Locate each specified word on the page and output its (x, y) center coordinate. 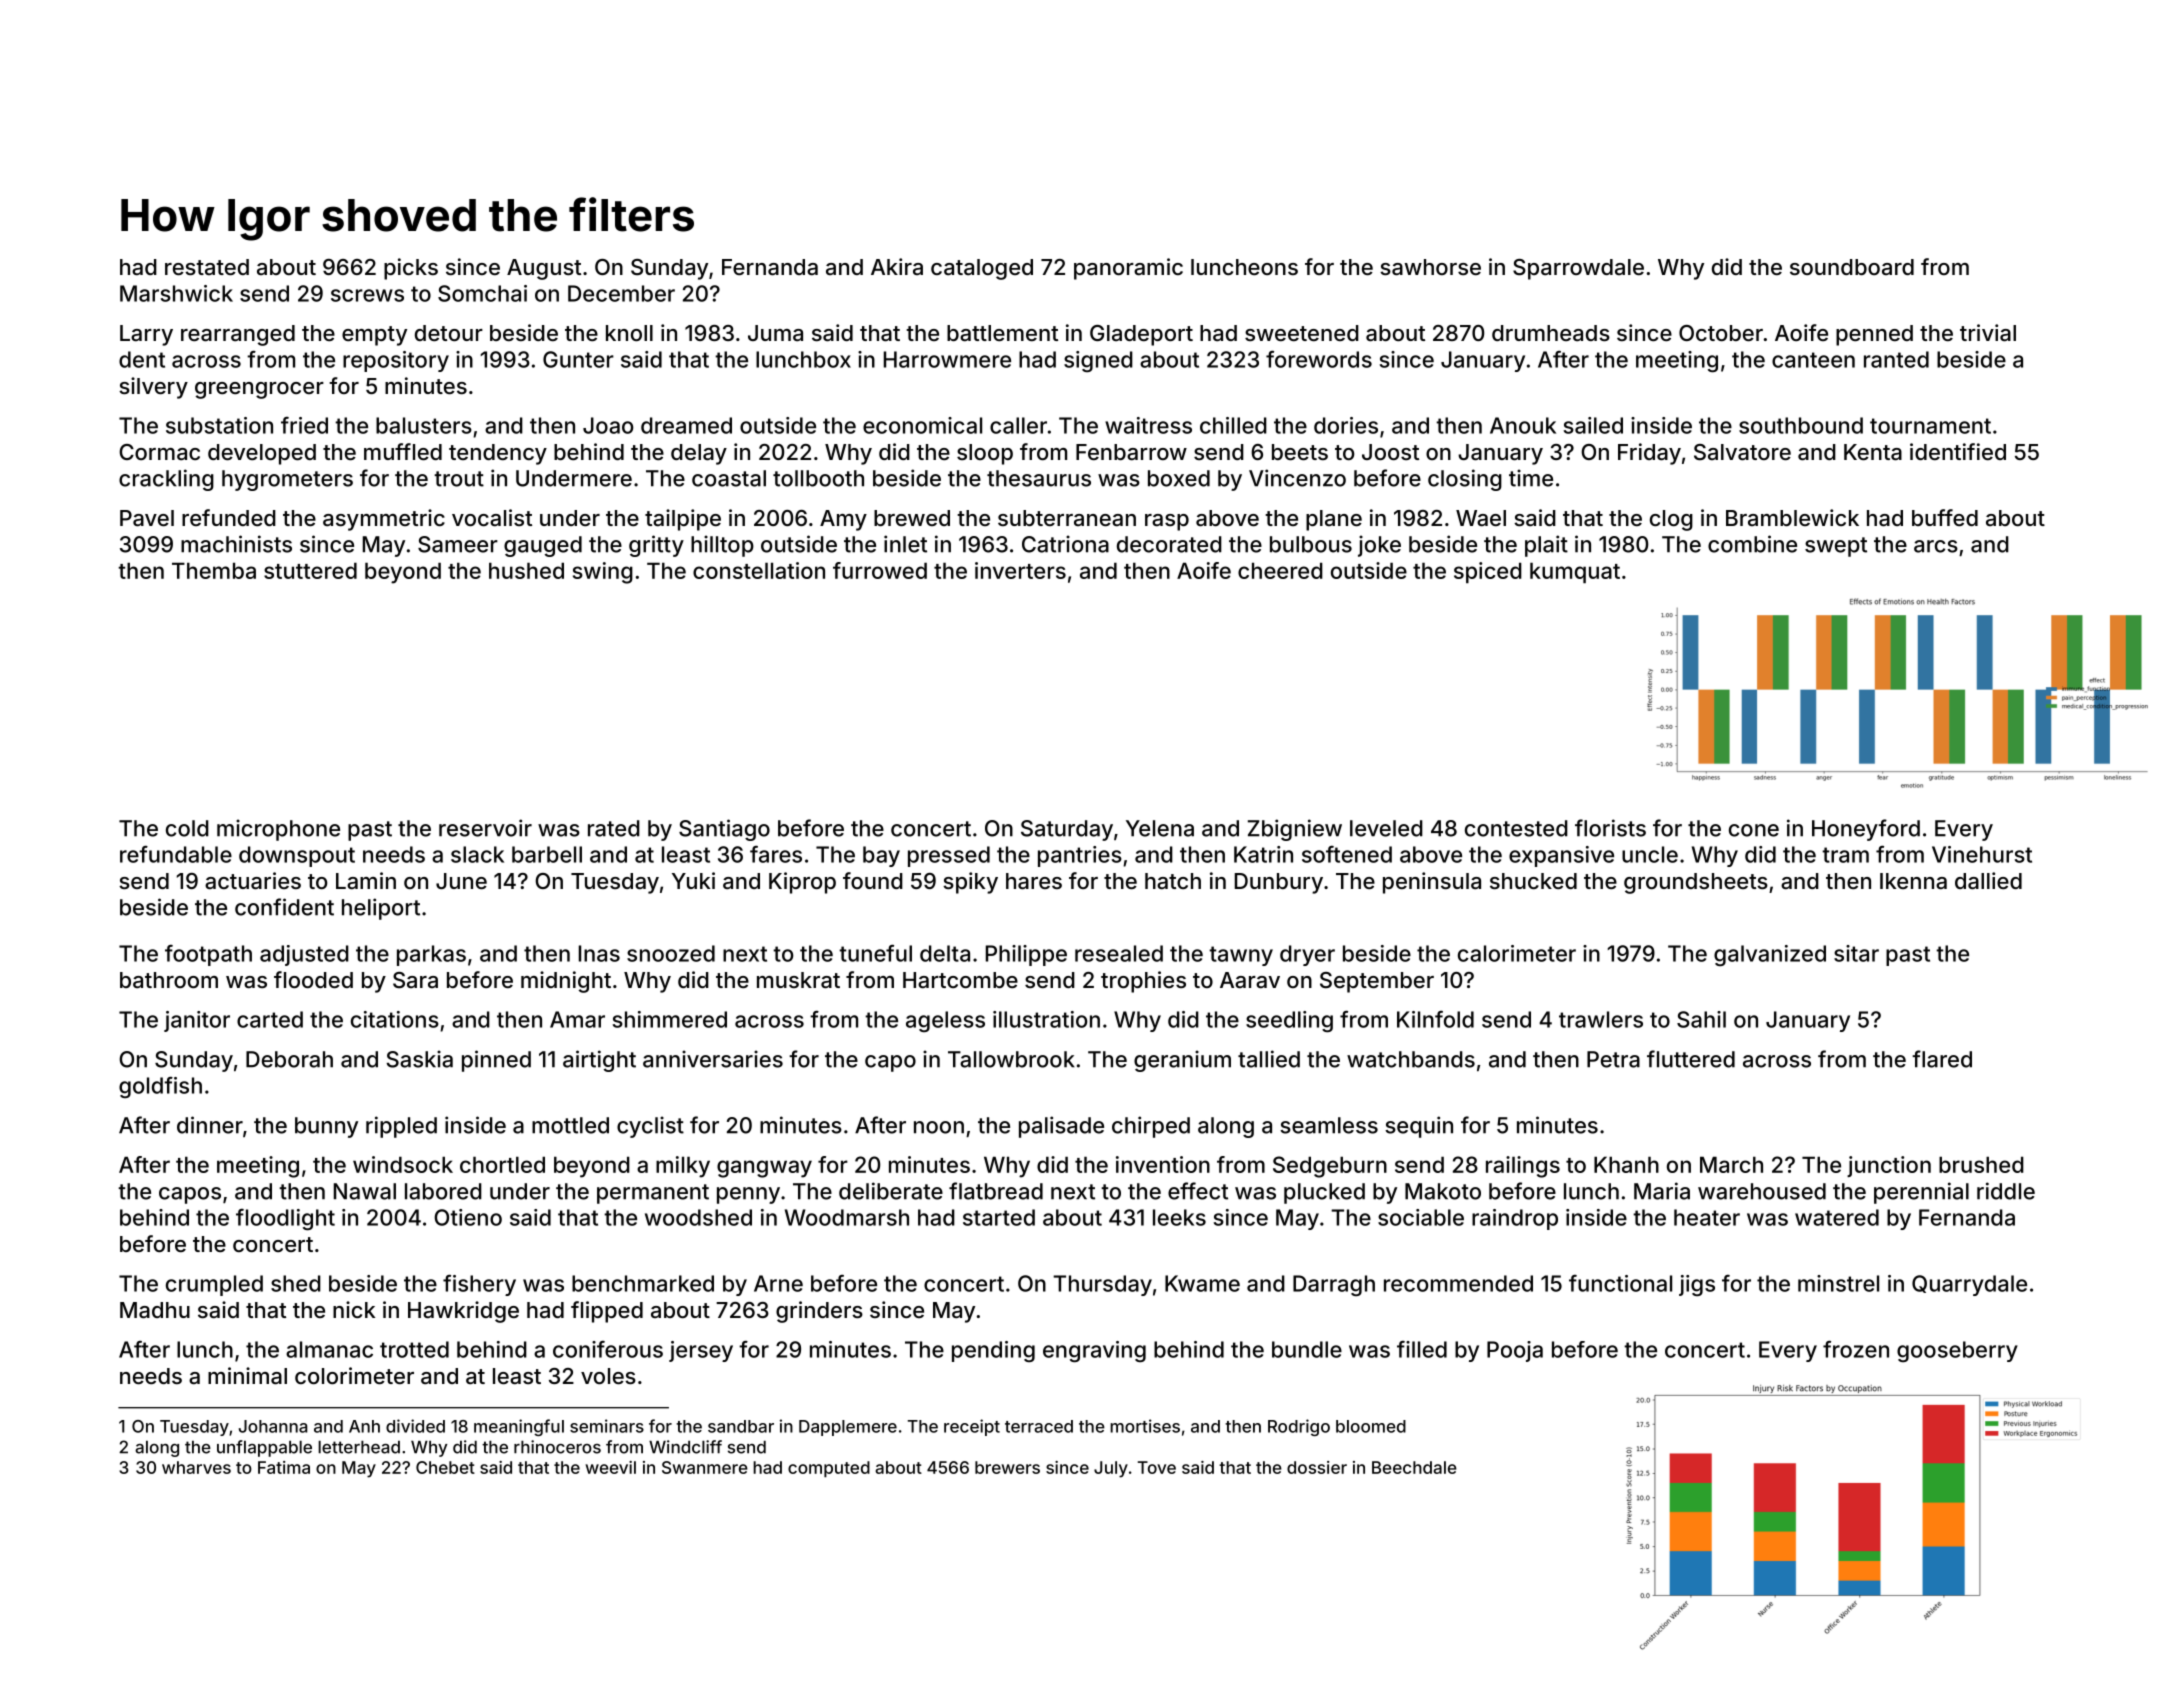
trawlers (1601, 1019)
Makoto (1443, 1191)
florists (1610, 828)
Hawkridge (463, 1312)
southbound (1801, 425)
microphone (278, 830)
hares (1034, 881)
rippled (401, 1127)
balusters (424, 425)
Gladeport (1141, 335)
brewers (1007, 1467)
